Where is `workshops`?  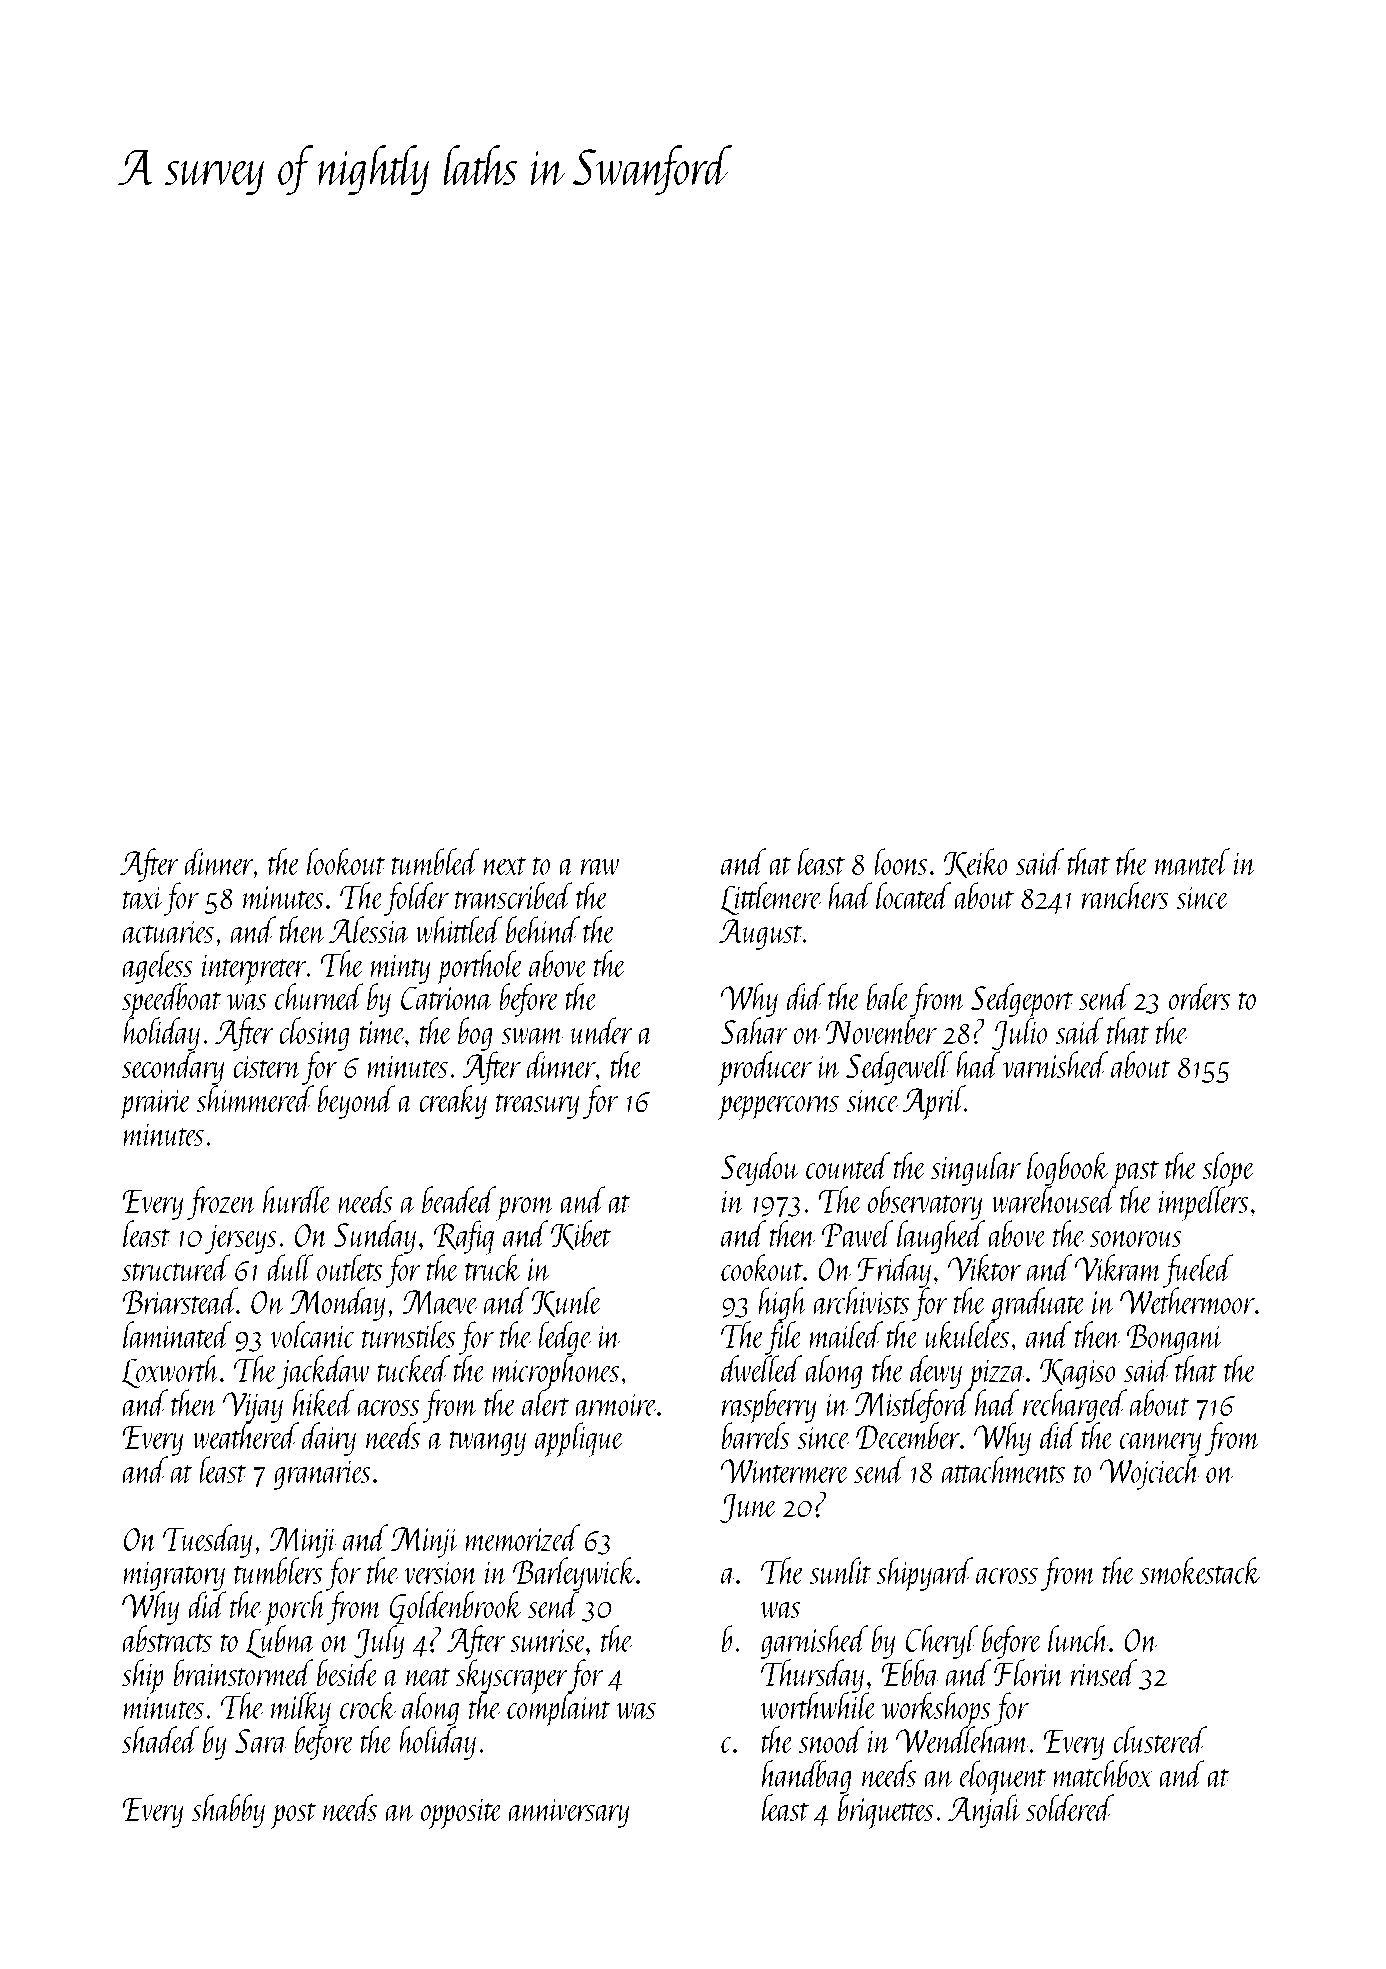
workshops is located at coordinates (937, 1710).
